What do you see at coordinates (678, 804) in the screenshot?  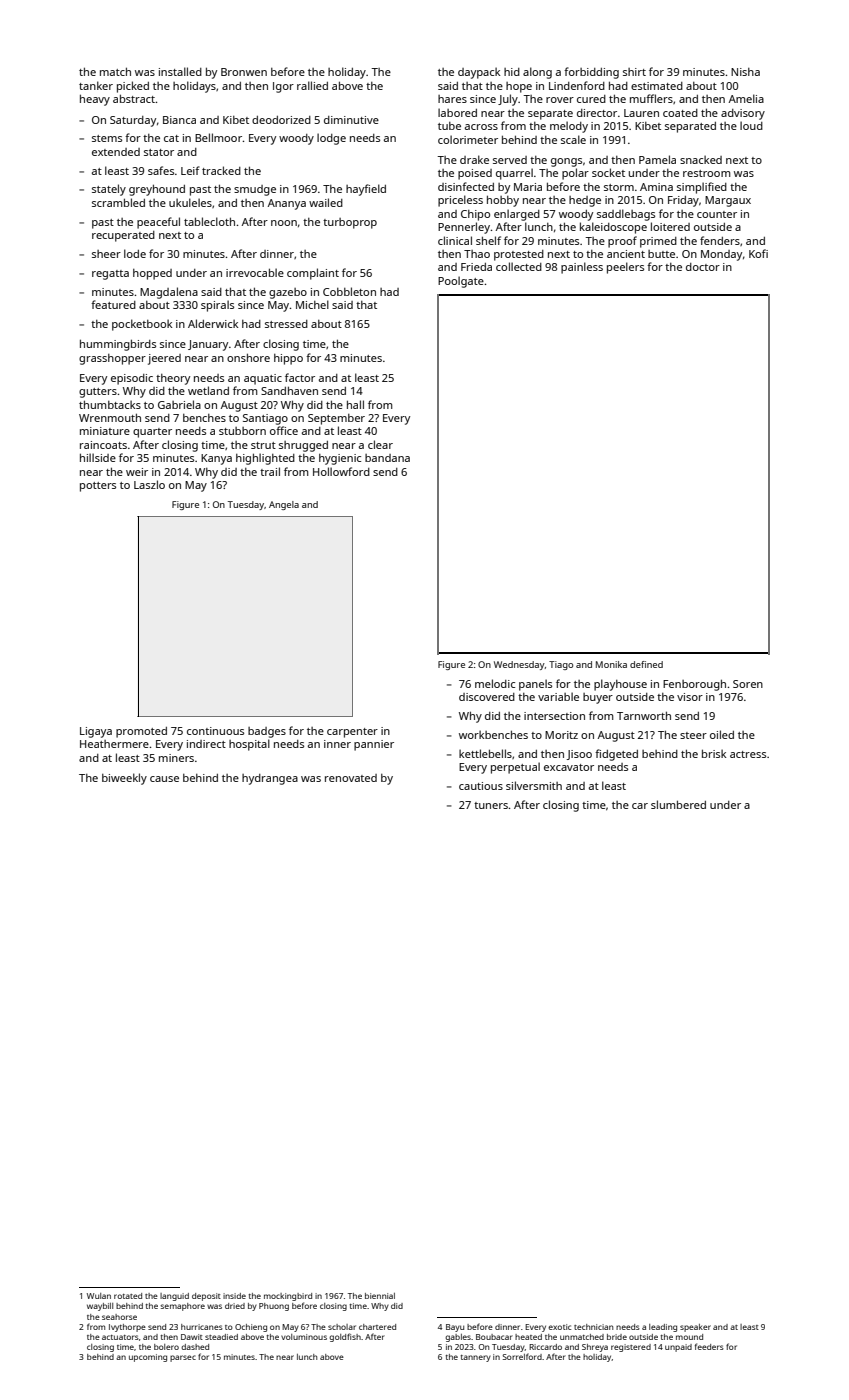 I see `slumbered` at bounding box center [678, 804].
